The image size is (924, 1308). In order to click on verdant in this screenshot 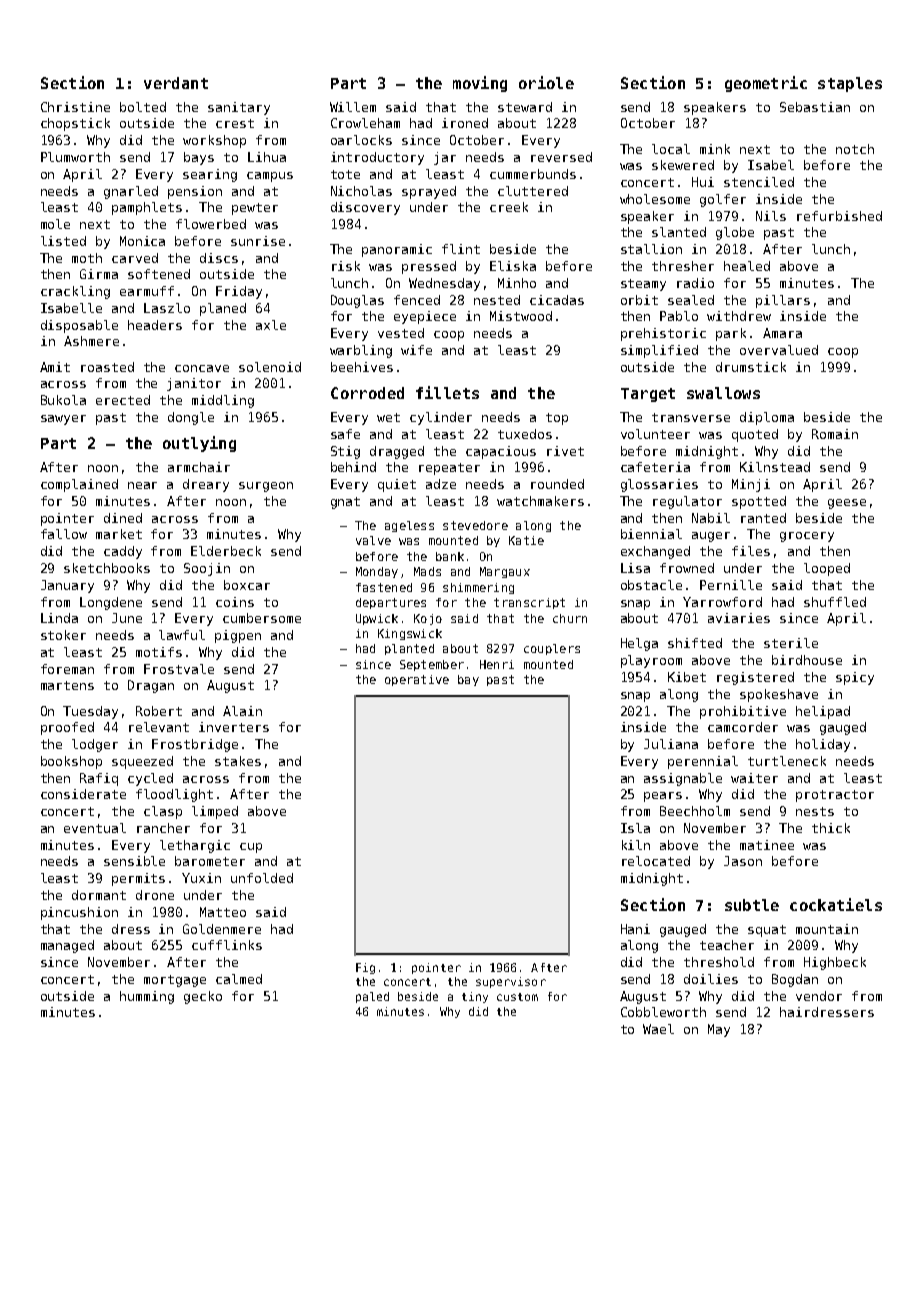, I will do `click(176, 83)`.
